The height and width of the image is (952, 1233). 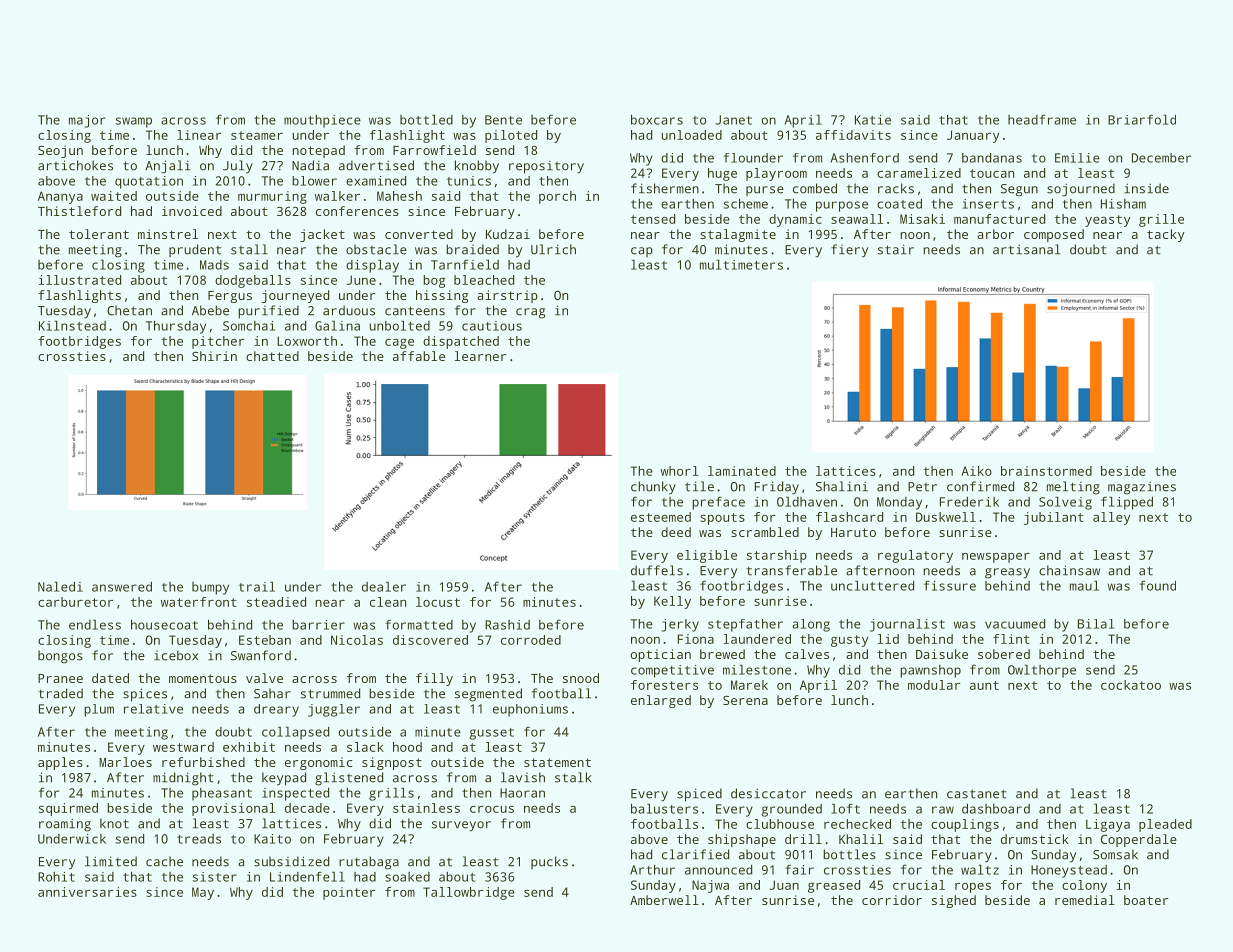 What do you see at coordinates (1146, 188) in the image?
I see `inside` at bounding box center [1146, 188].
